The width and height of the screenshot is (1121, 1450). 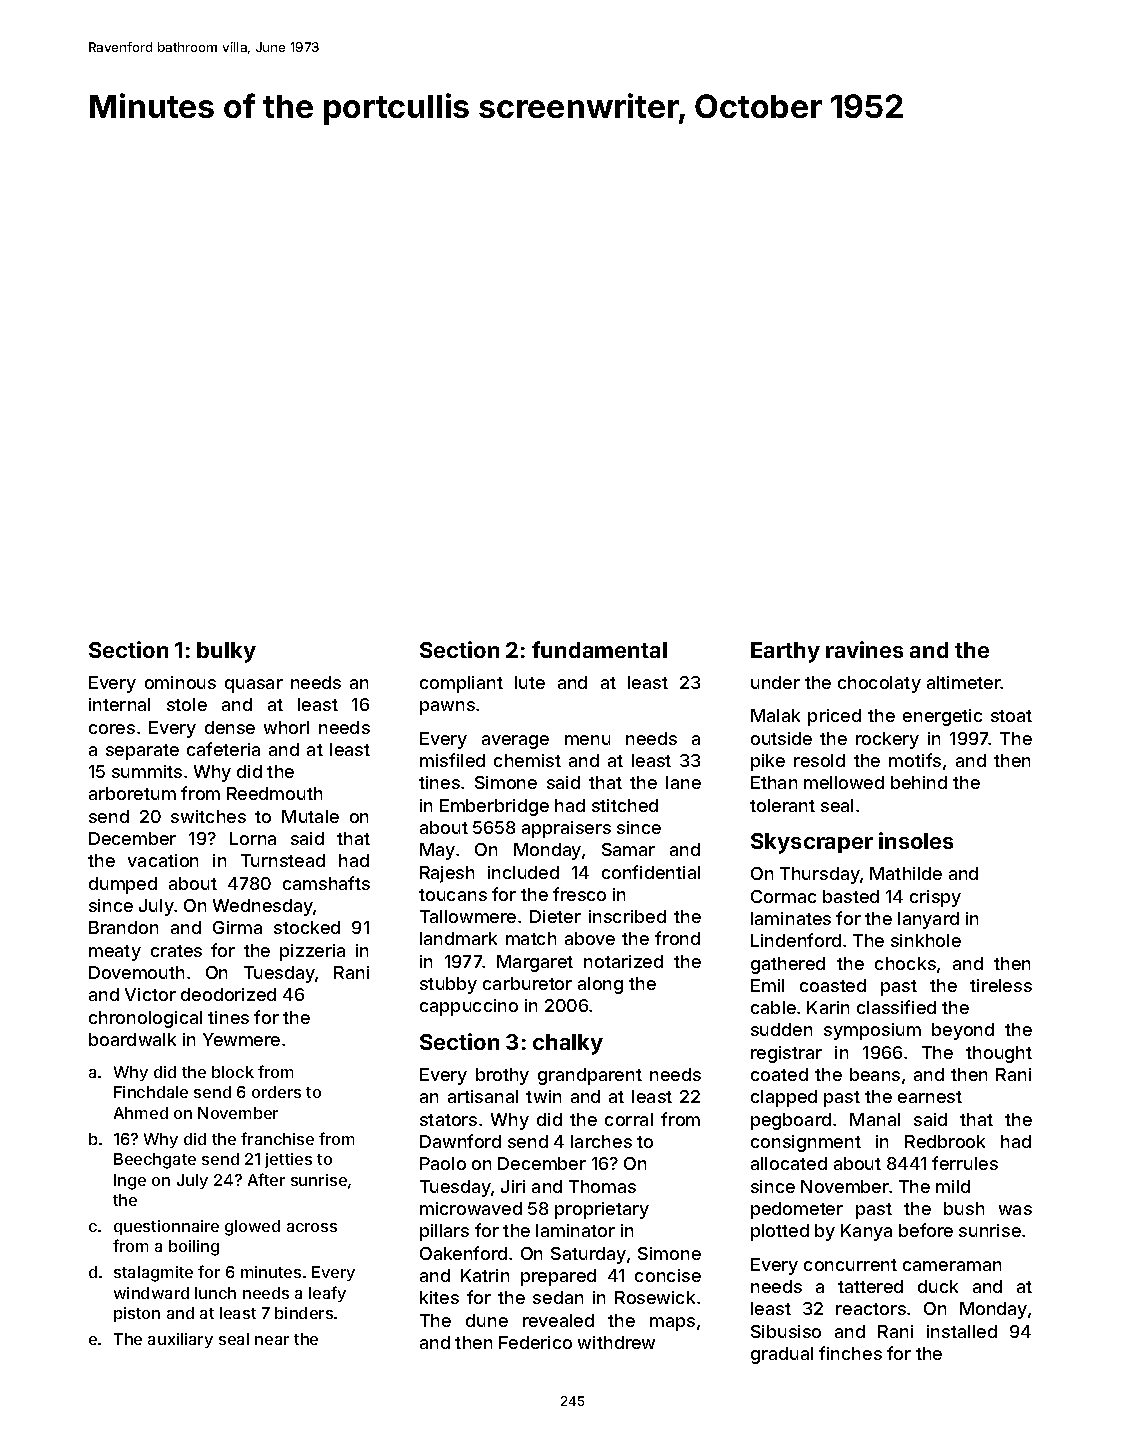 What do you see at coordinates (964, 682) in the screenshot?
I see `altimeter` at bounding box center [964, 682].
